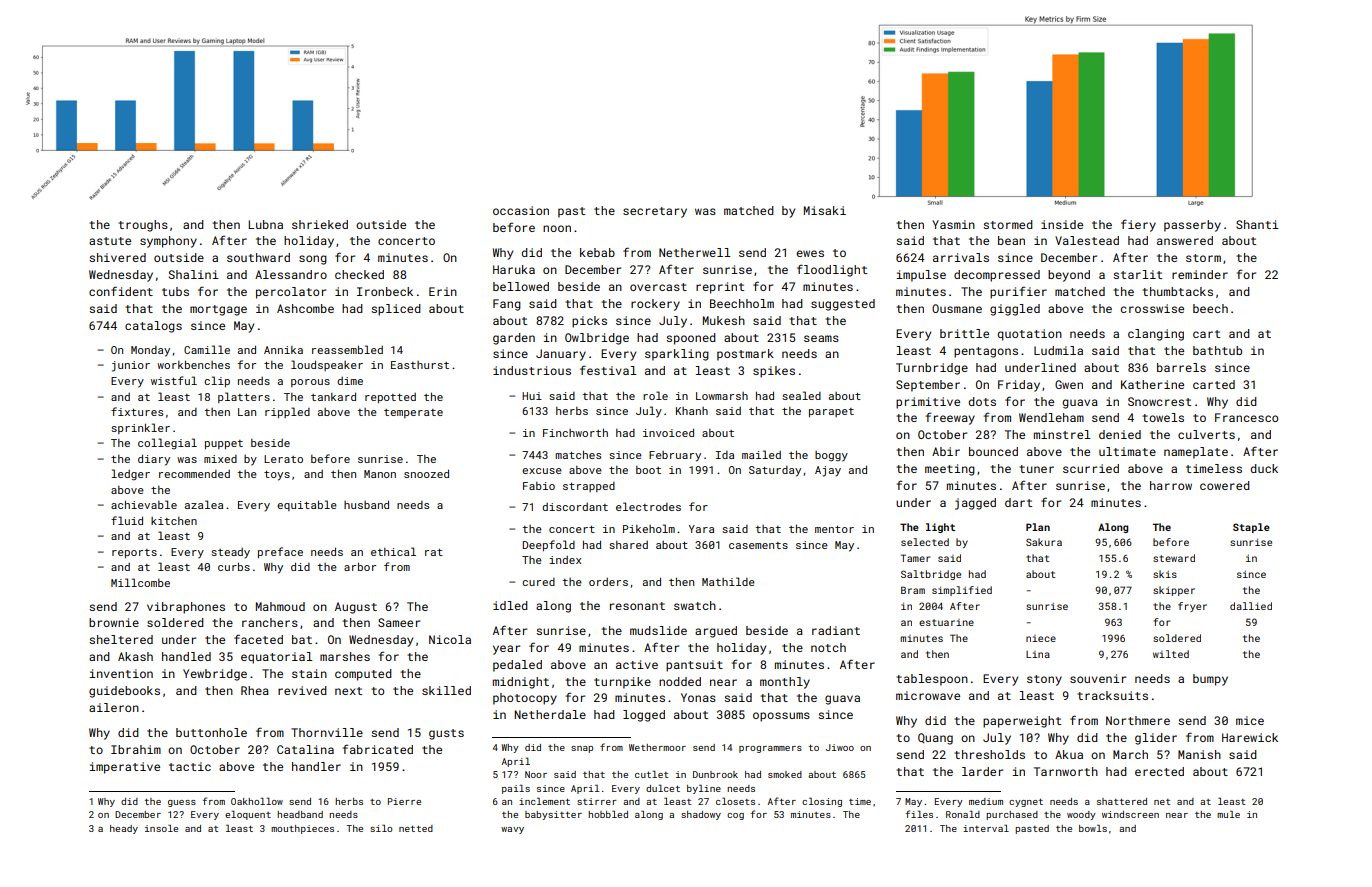  I want to click on Mukesh, so click(724, 320).
